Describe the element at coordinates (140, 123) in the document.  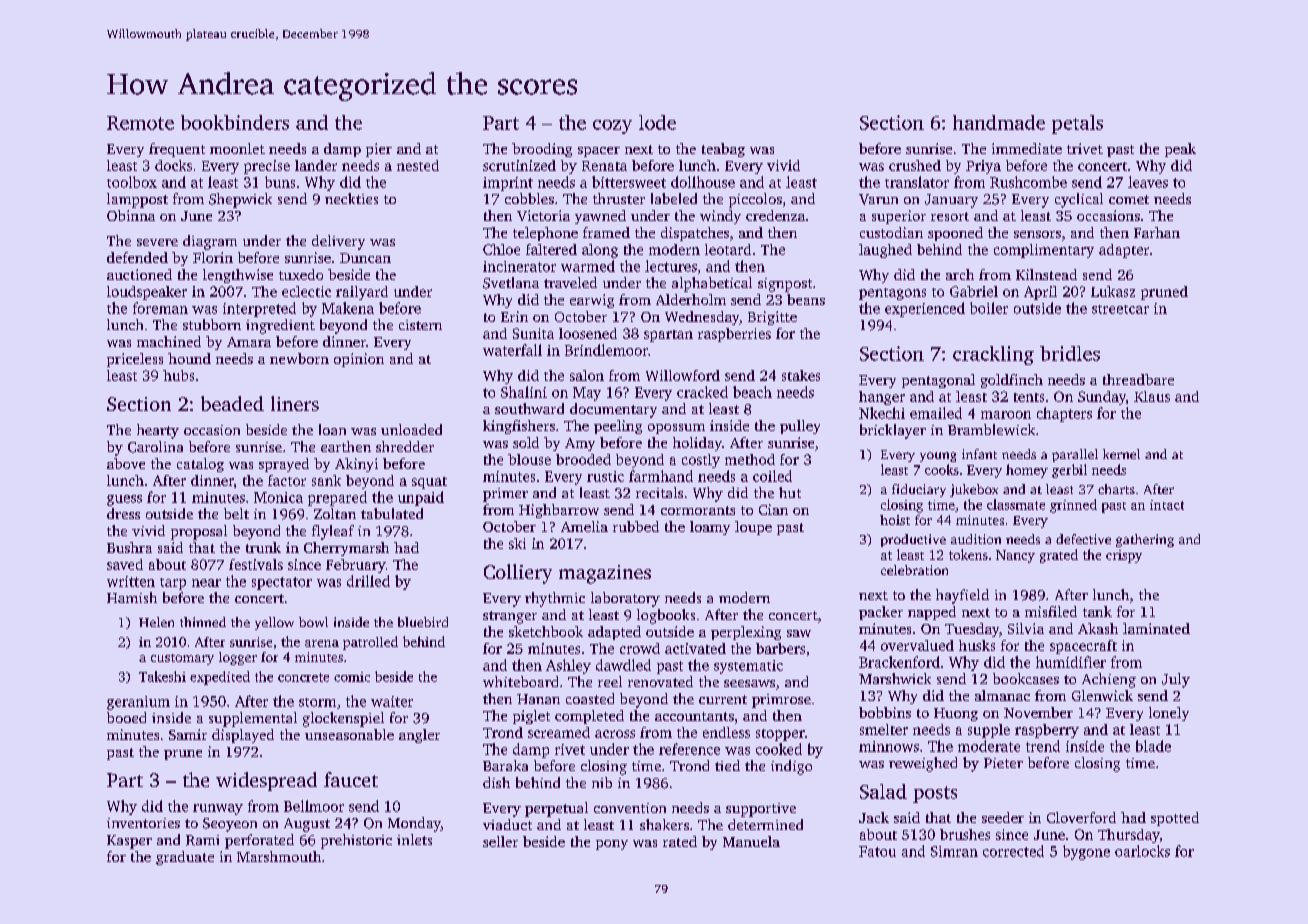
I see `Remote` at that location.
